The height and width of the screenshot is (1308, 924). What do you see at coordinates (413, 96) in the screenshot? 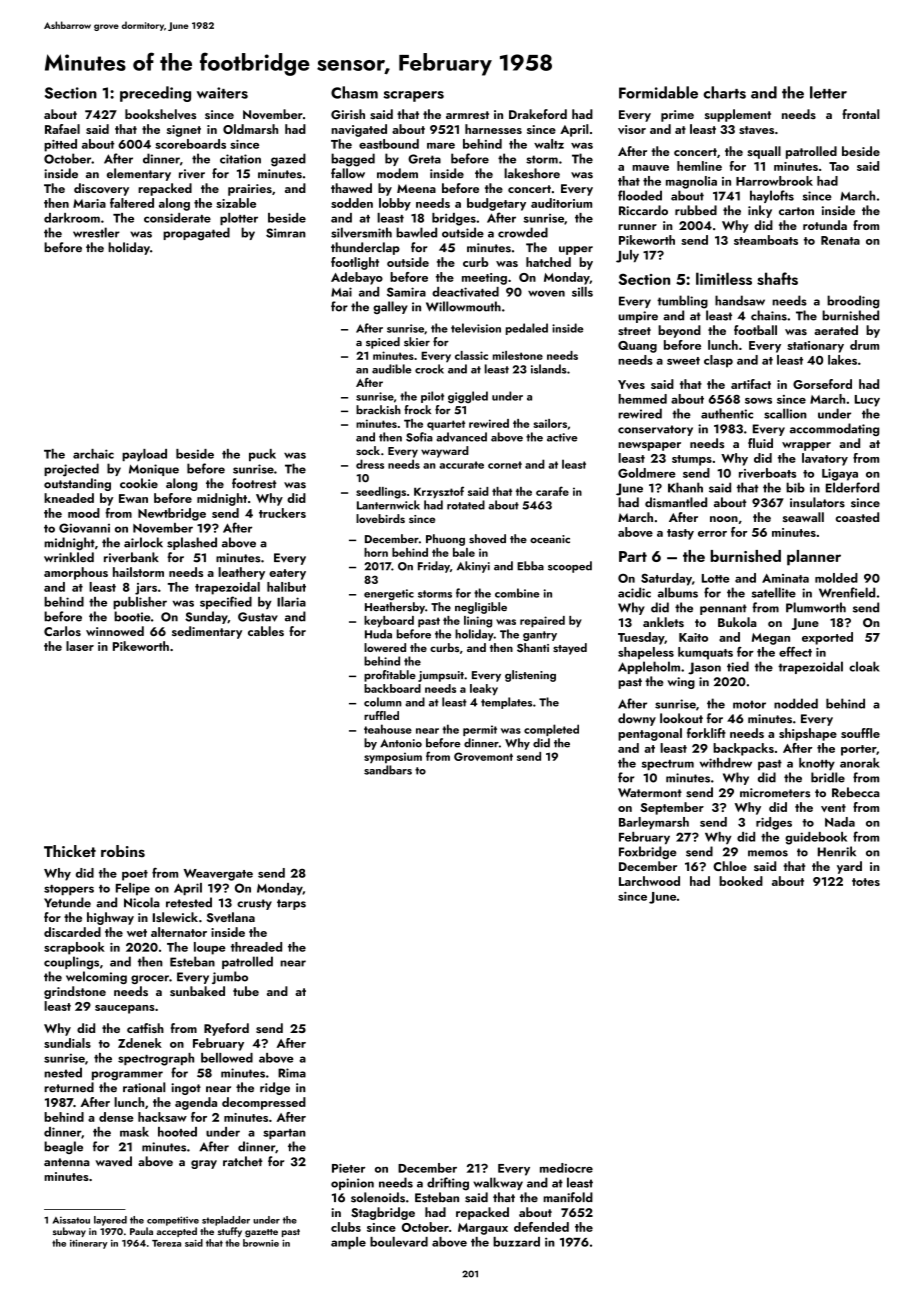
I see `scrapers` at bounding box center [413, 96].
